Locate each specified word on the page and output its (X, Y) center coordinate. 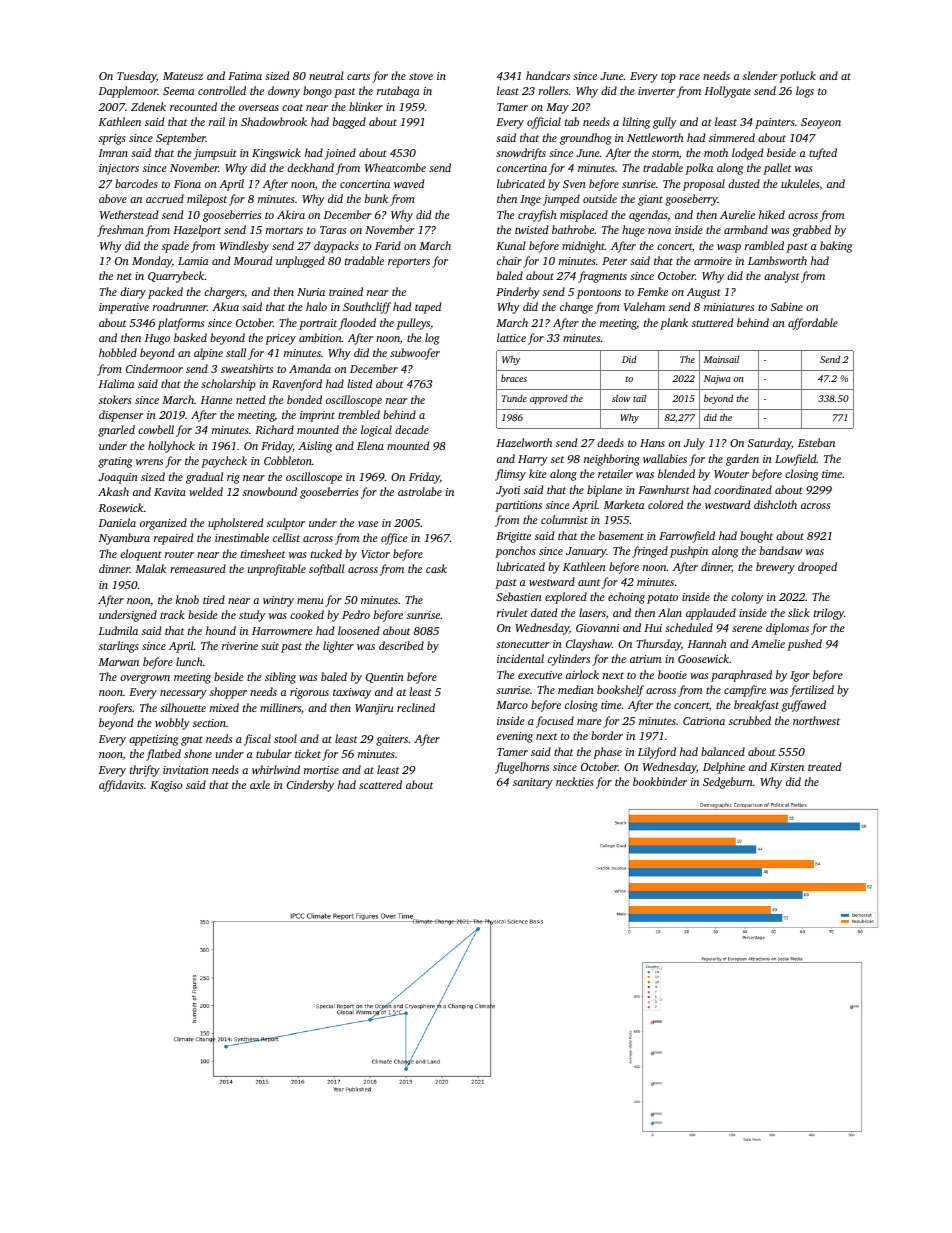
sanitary (533, 783)
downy (284, 92)
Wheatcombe (395, 167)
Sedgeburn (728, 783)
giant (650, 200)
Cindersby (310, 786)
